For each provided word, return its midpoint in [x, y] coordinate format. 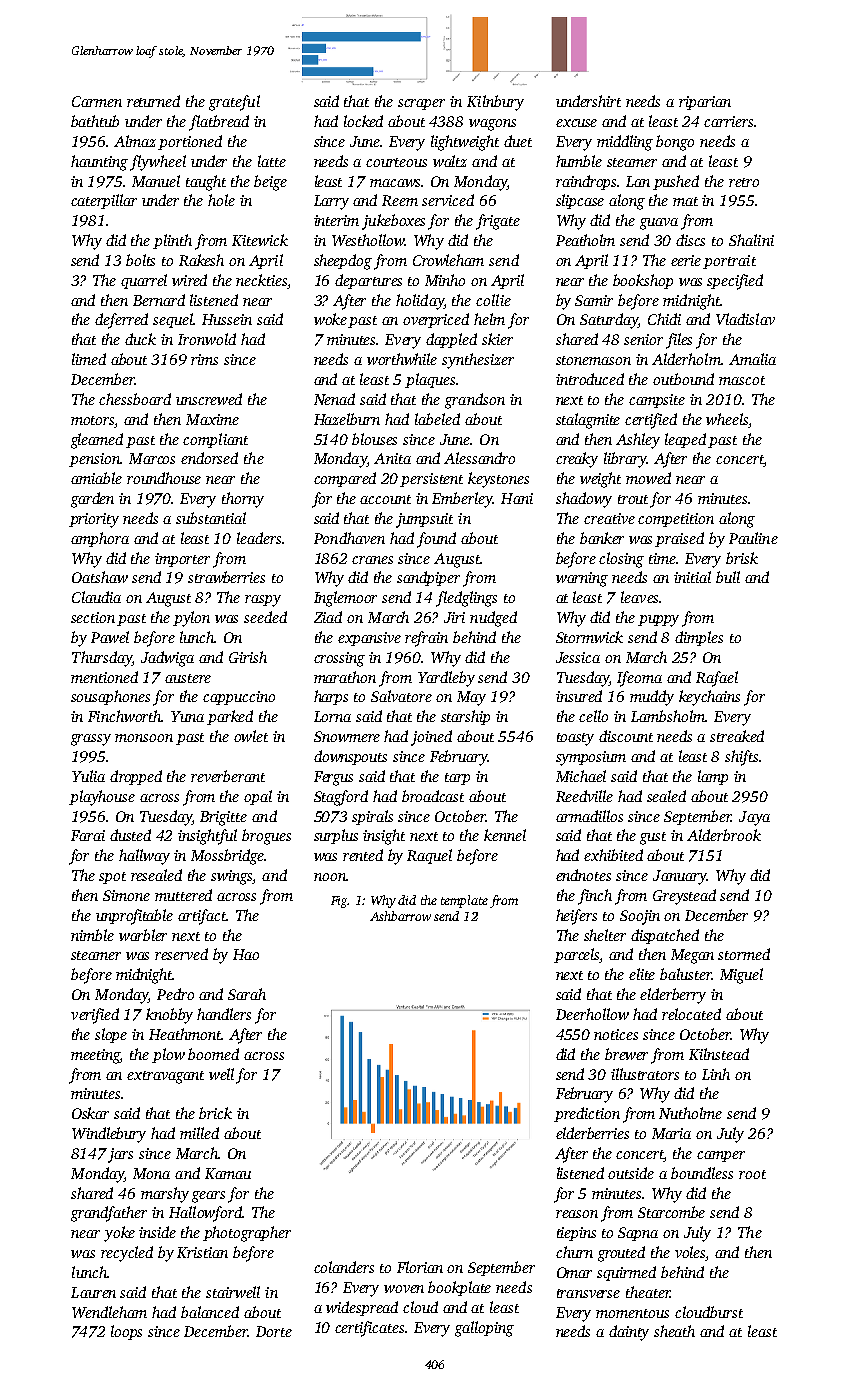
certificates [369, 1329]
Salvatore [401, 696]
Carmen [97, 101]
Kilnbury [495, 103]
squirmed [626, 1273]
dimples [699, 638]
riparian [705, 103]
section [93, 617]
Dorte [274, 1331]
